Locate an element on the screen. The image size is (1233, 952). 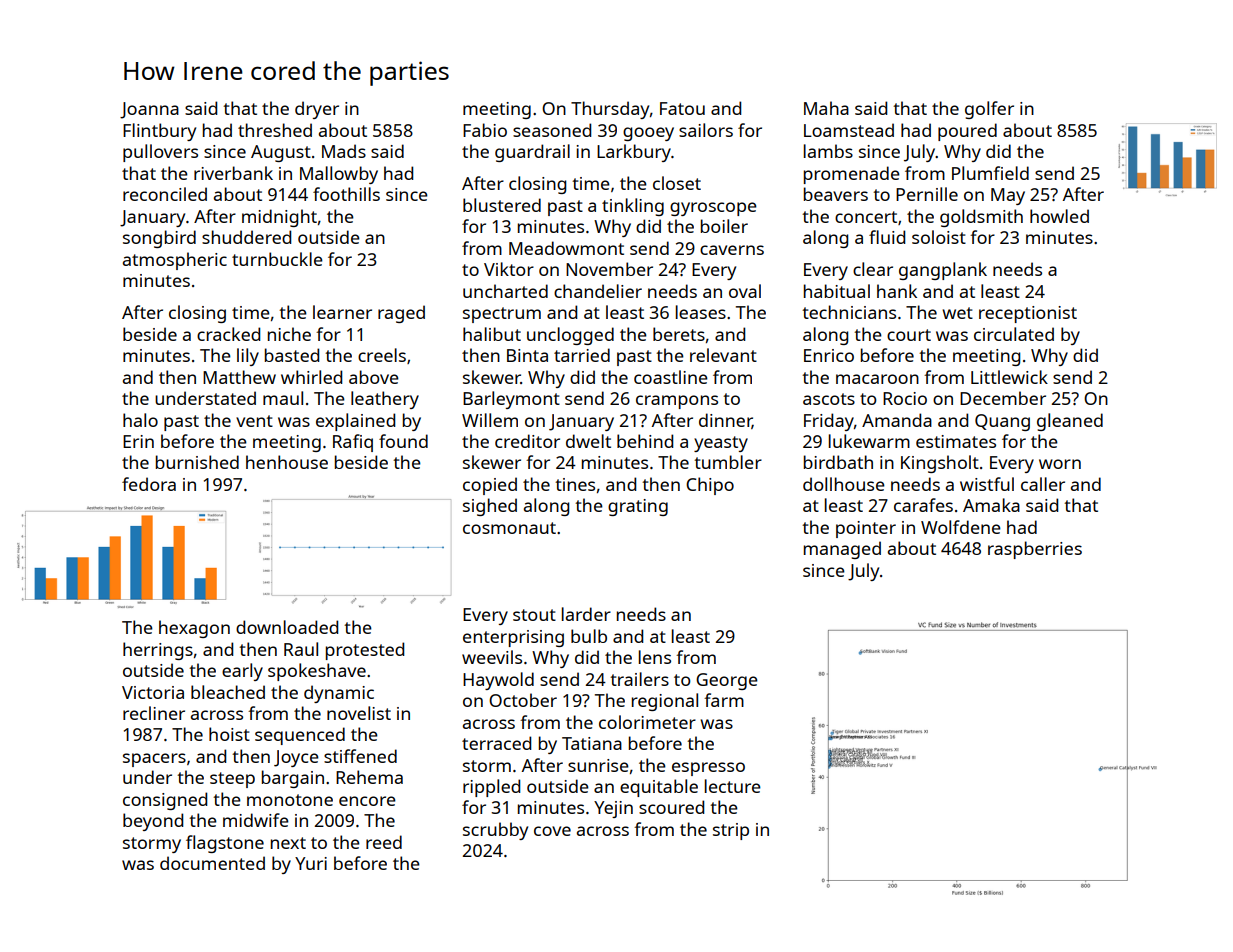
bargain is located at coordinates (293, 779).
